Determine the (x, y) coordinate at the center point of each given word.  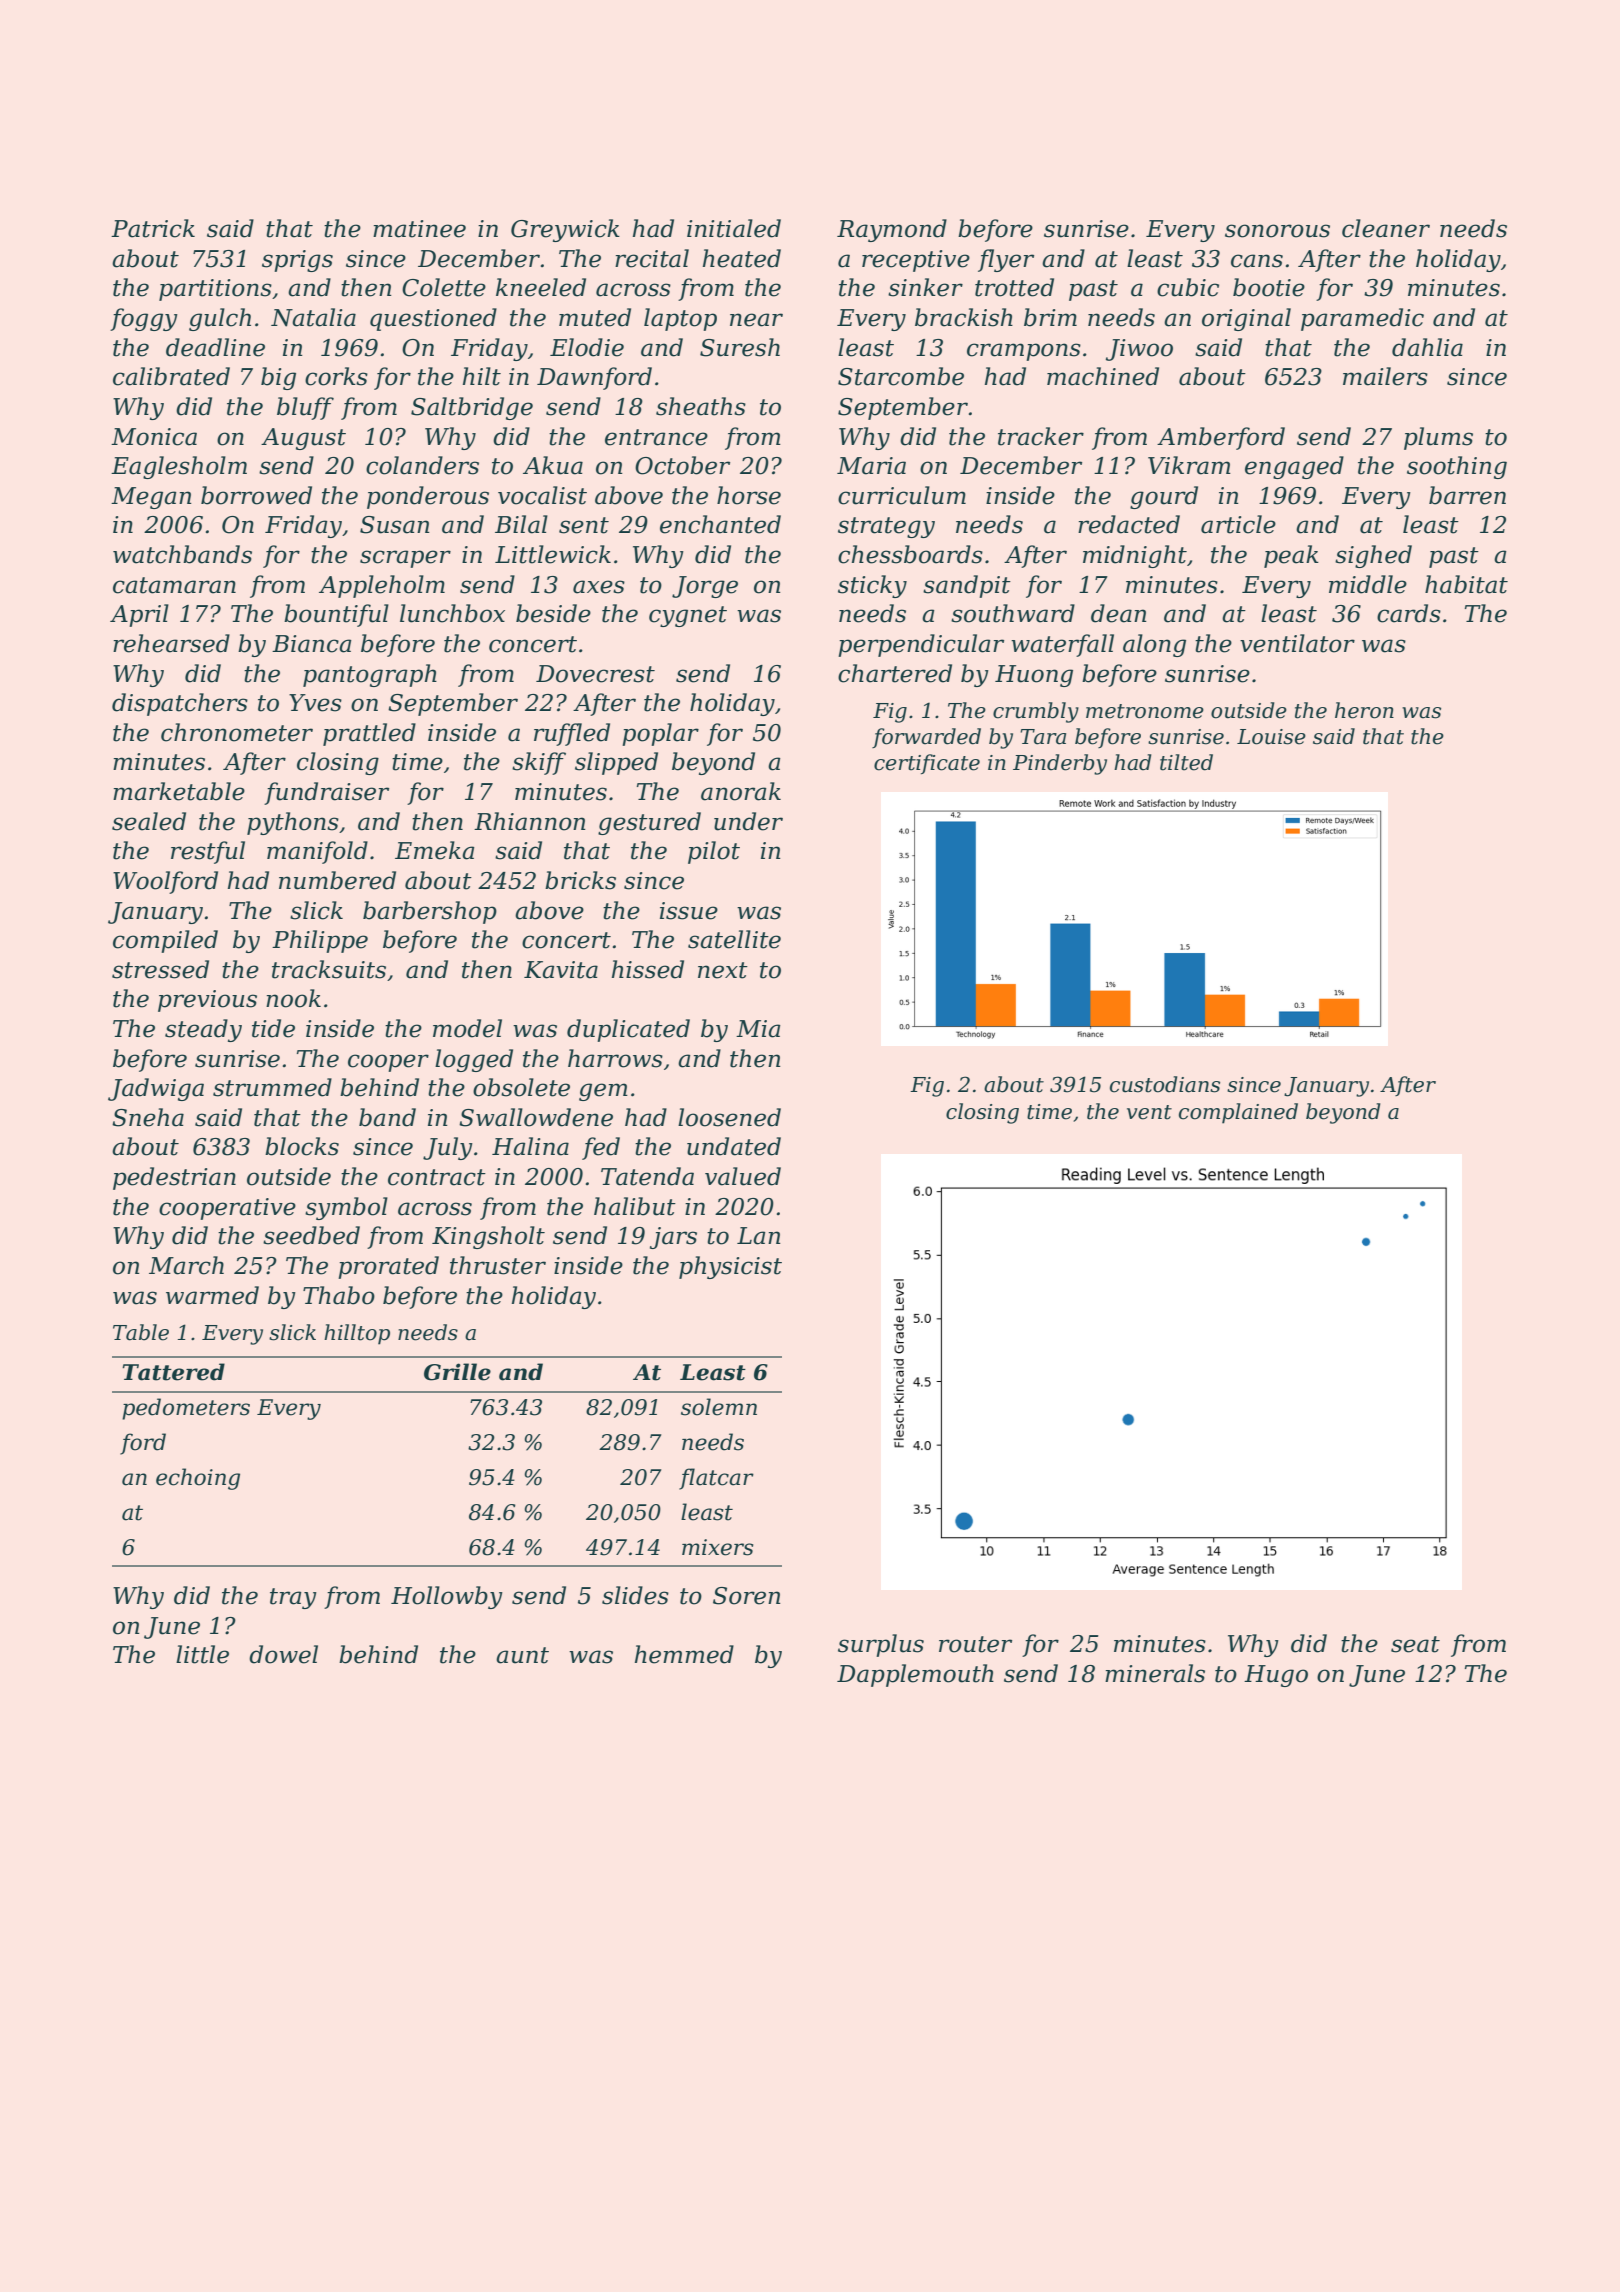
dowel (283, 1654)
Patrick (153, 228)
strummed (272, 1087)
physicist (730, 1267)
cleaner (1386, 228)
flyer (1006, 260)
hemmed (684, 1654)
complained (1238, 1113)
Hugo (1276, 1676)
